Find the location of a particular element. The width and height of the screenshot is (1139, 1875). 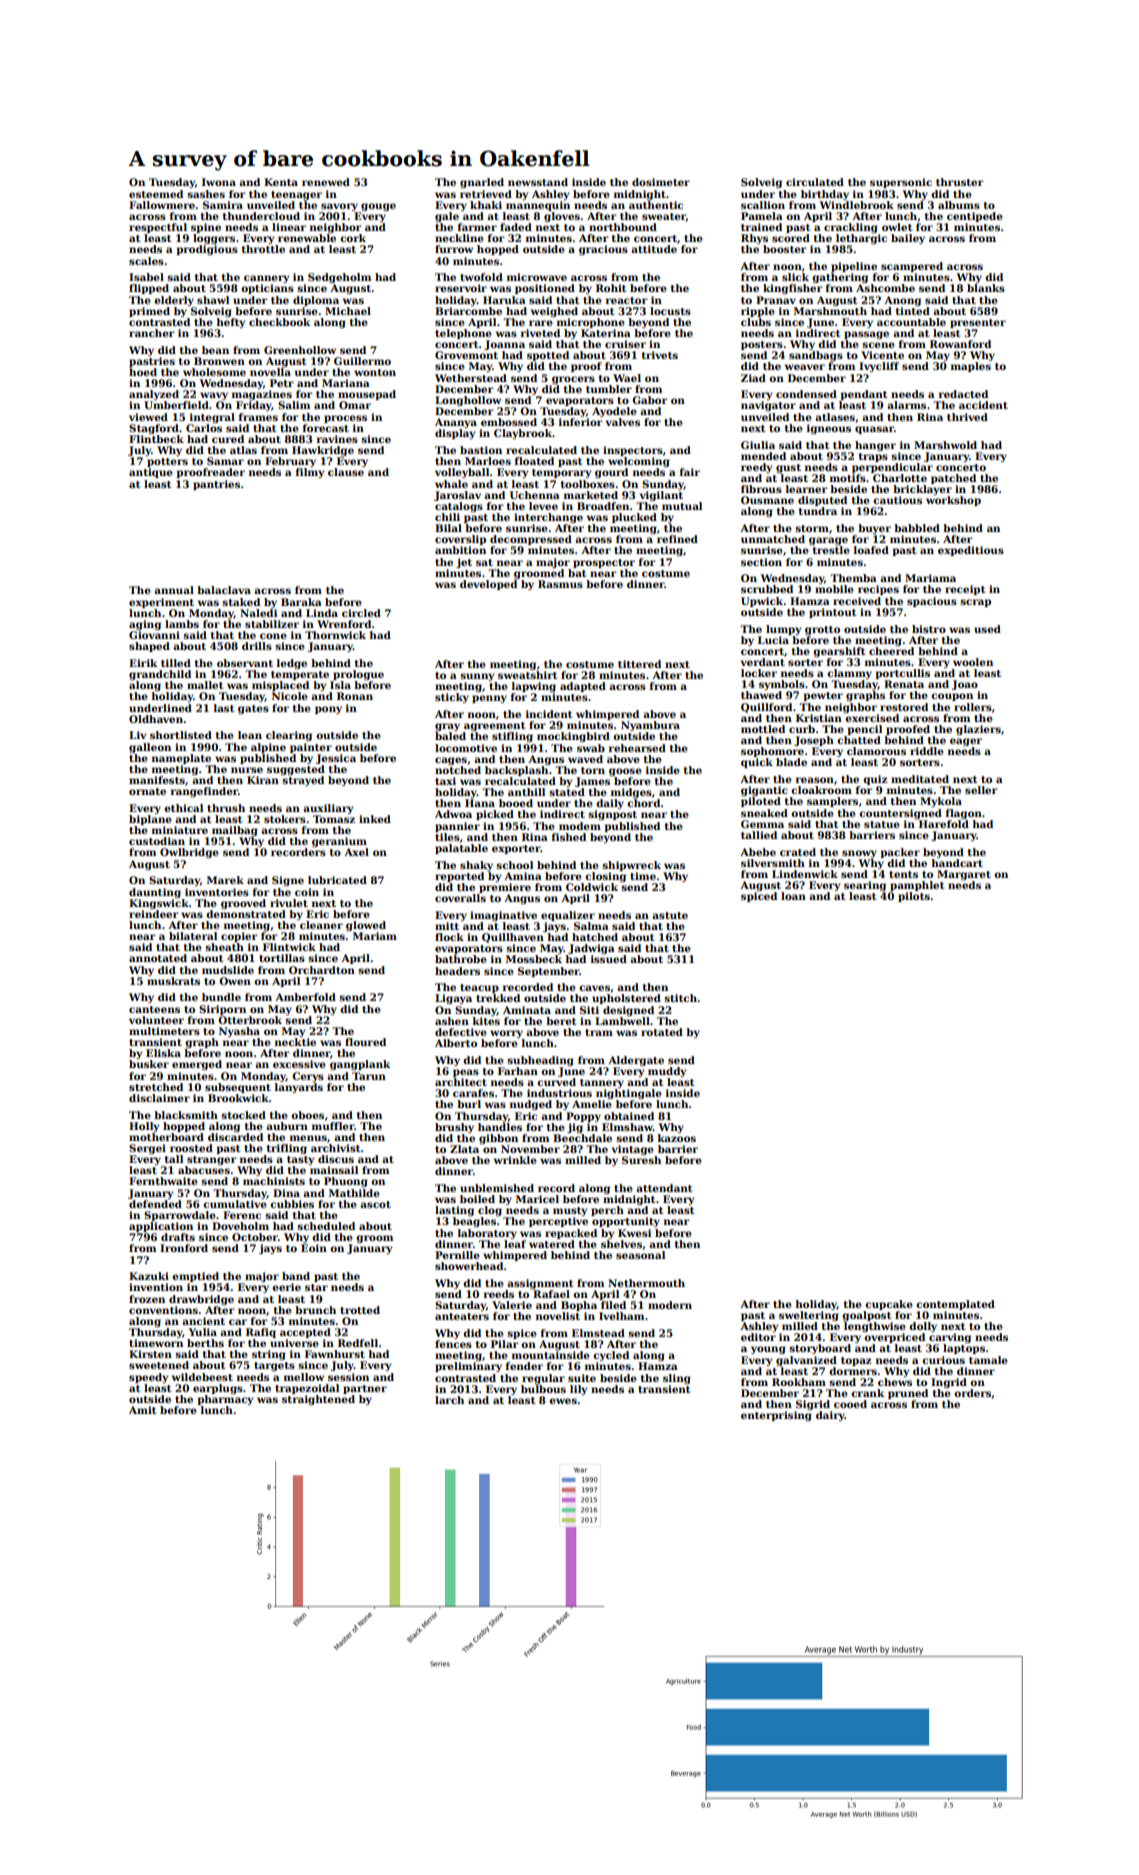

dosimeter is located at coordinates (661, 182).
